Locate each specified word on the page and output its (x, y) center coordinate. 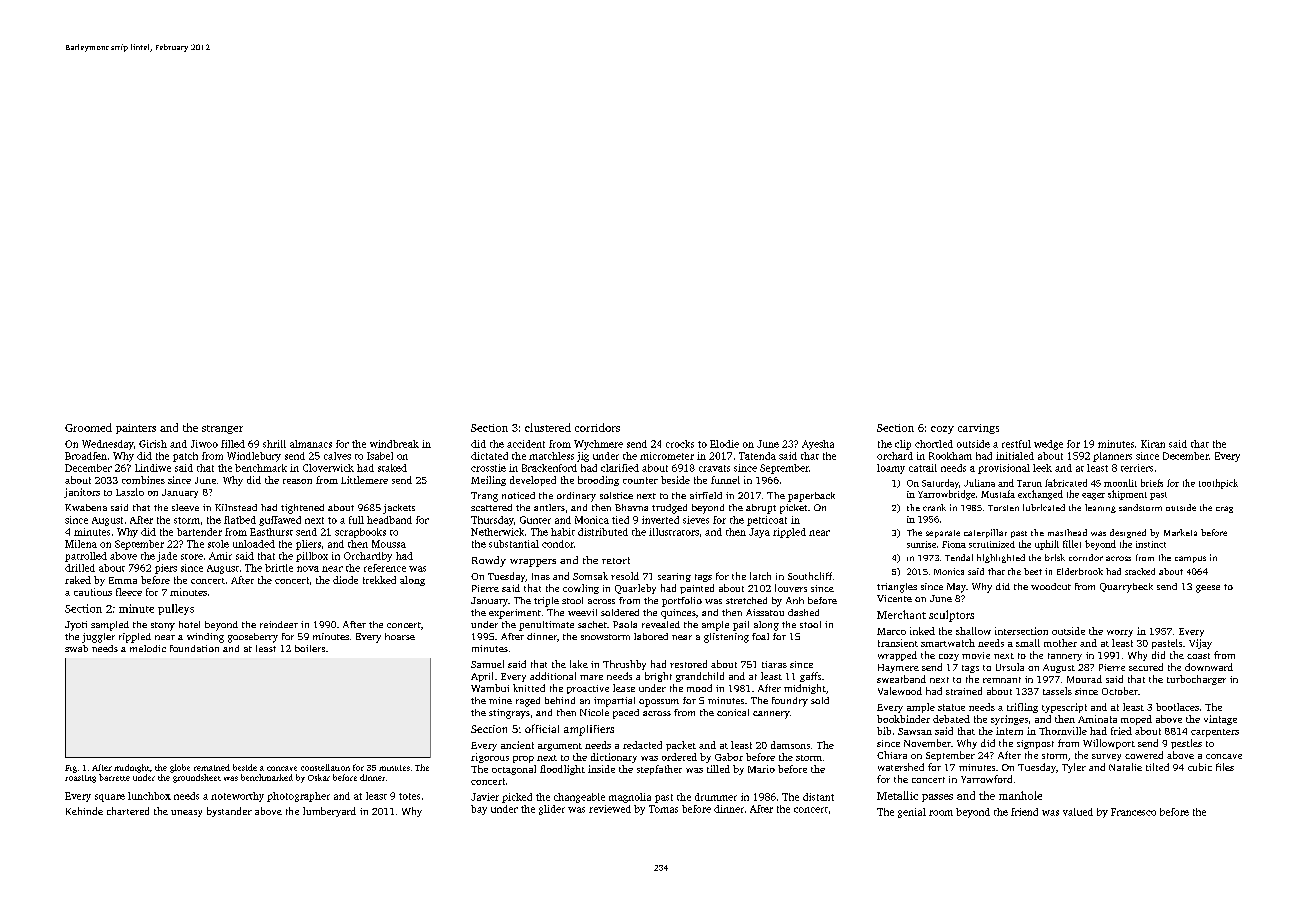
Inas (541, 576)
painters (136, 429)
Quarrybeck (1126, 588)
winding (205, 638)
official (542, 728)
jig (583, 457)
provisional (1004, 469)
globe (180, 768)
